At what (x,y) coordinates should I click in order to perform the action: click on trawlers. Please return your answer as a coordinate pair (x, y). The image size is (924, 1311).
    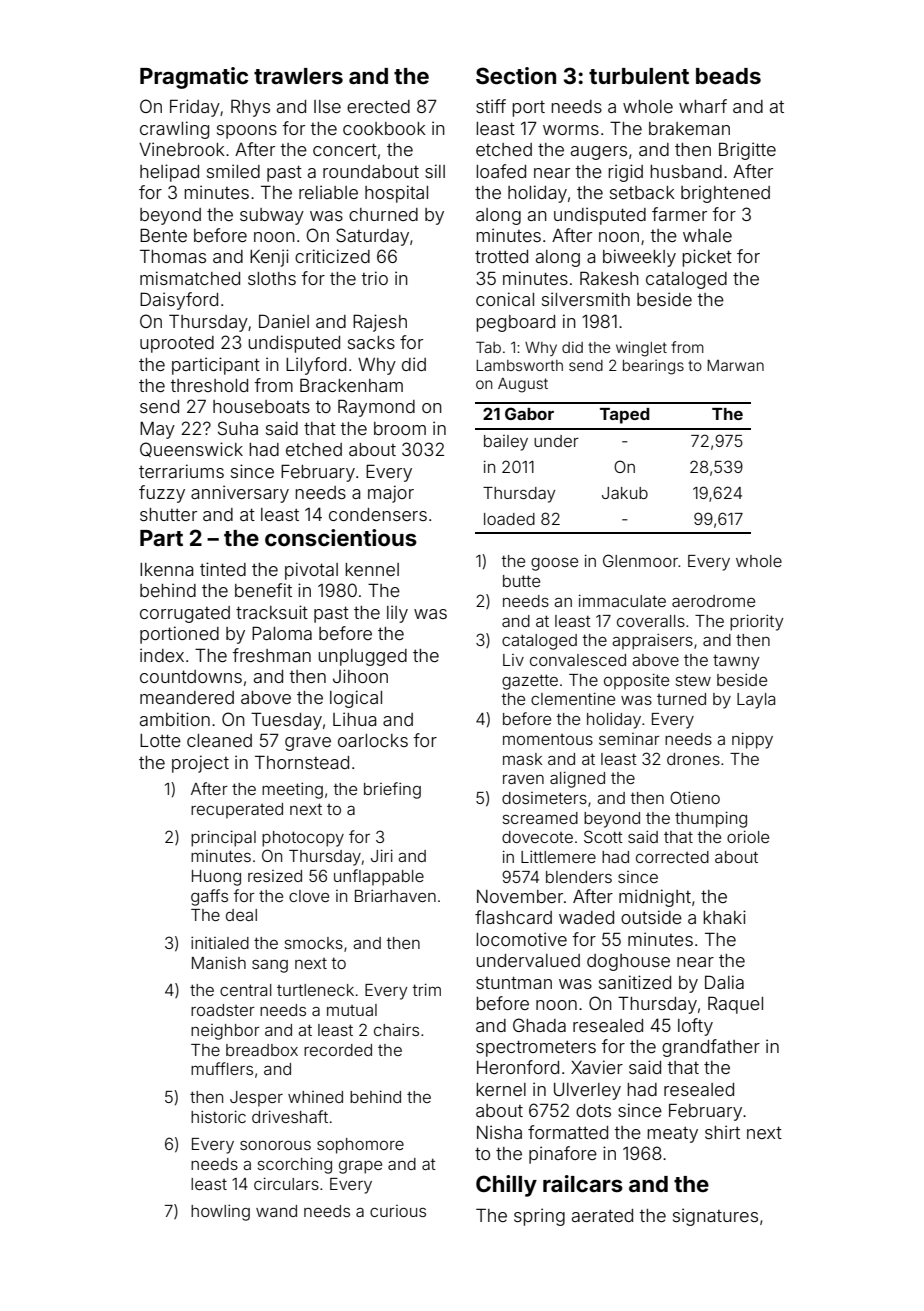
    Looking at the image, I should click on (298, 76).
